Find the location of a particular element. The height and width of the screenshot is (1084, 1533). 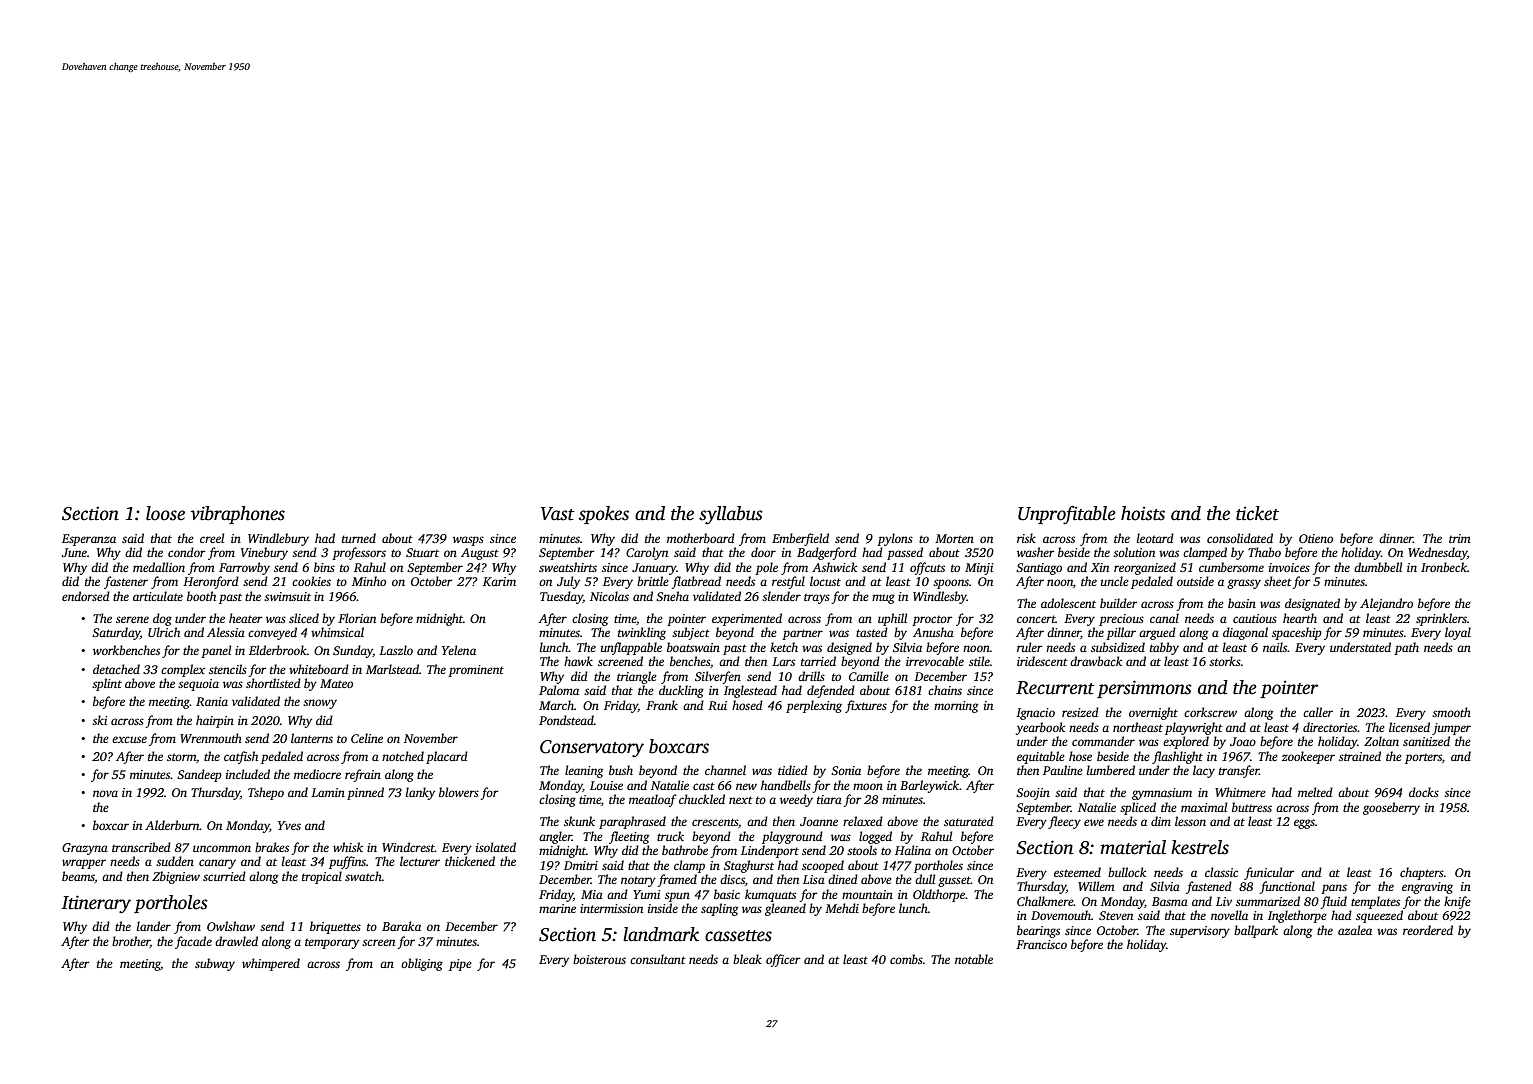

tiara is located at coordinates (829, 799).
